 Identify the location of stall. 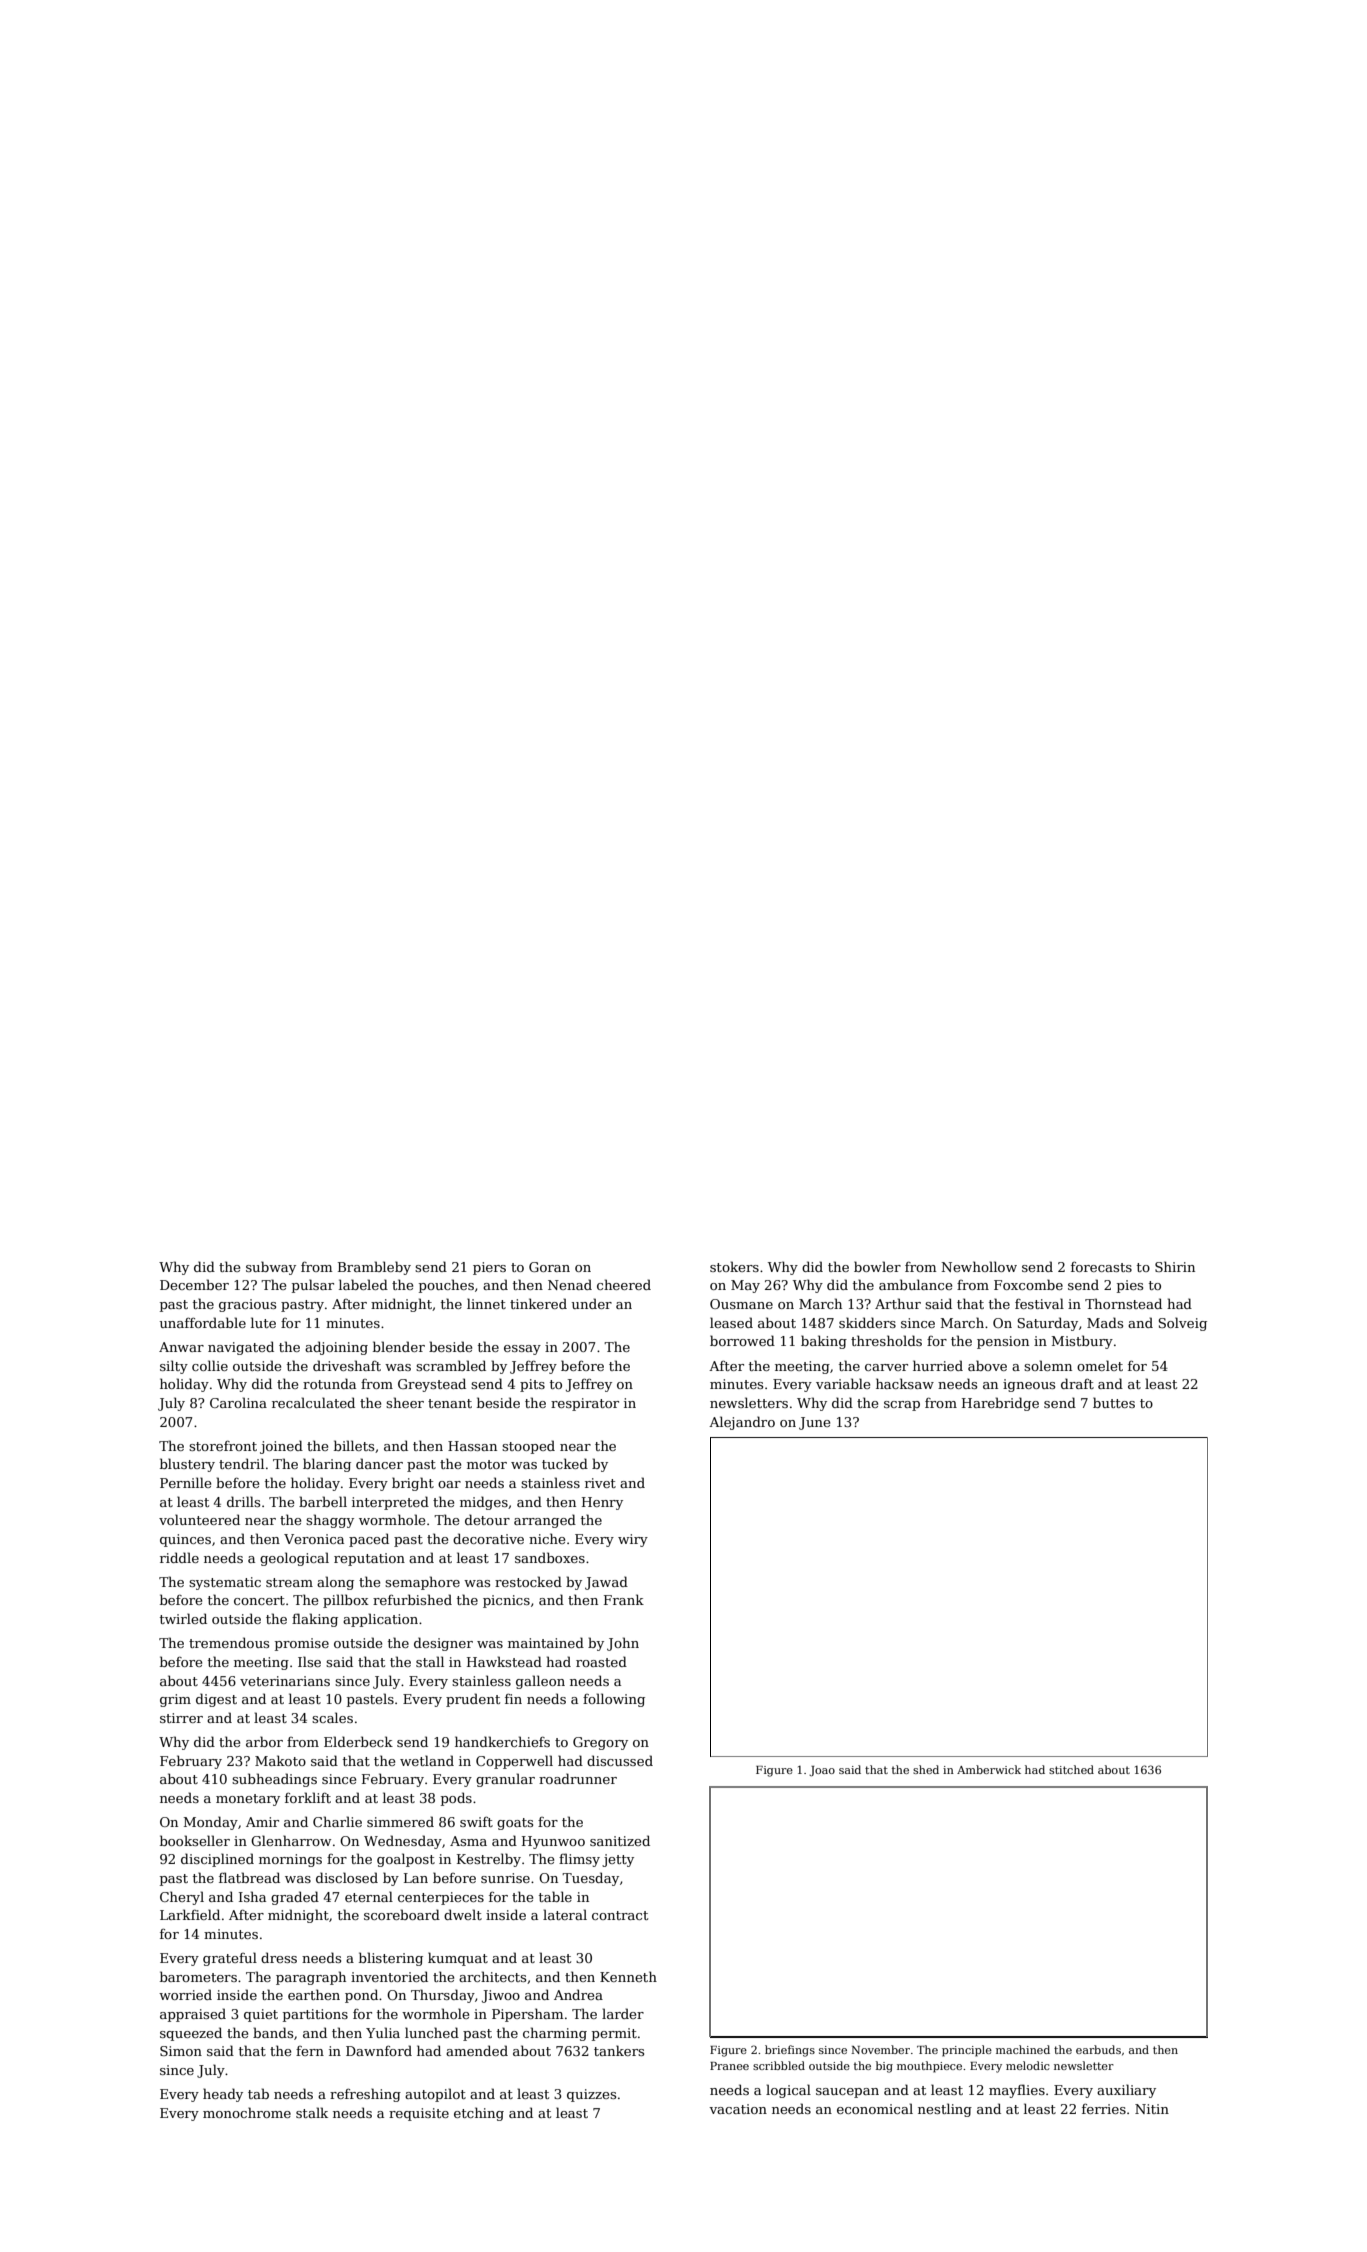
(430, 1661).
